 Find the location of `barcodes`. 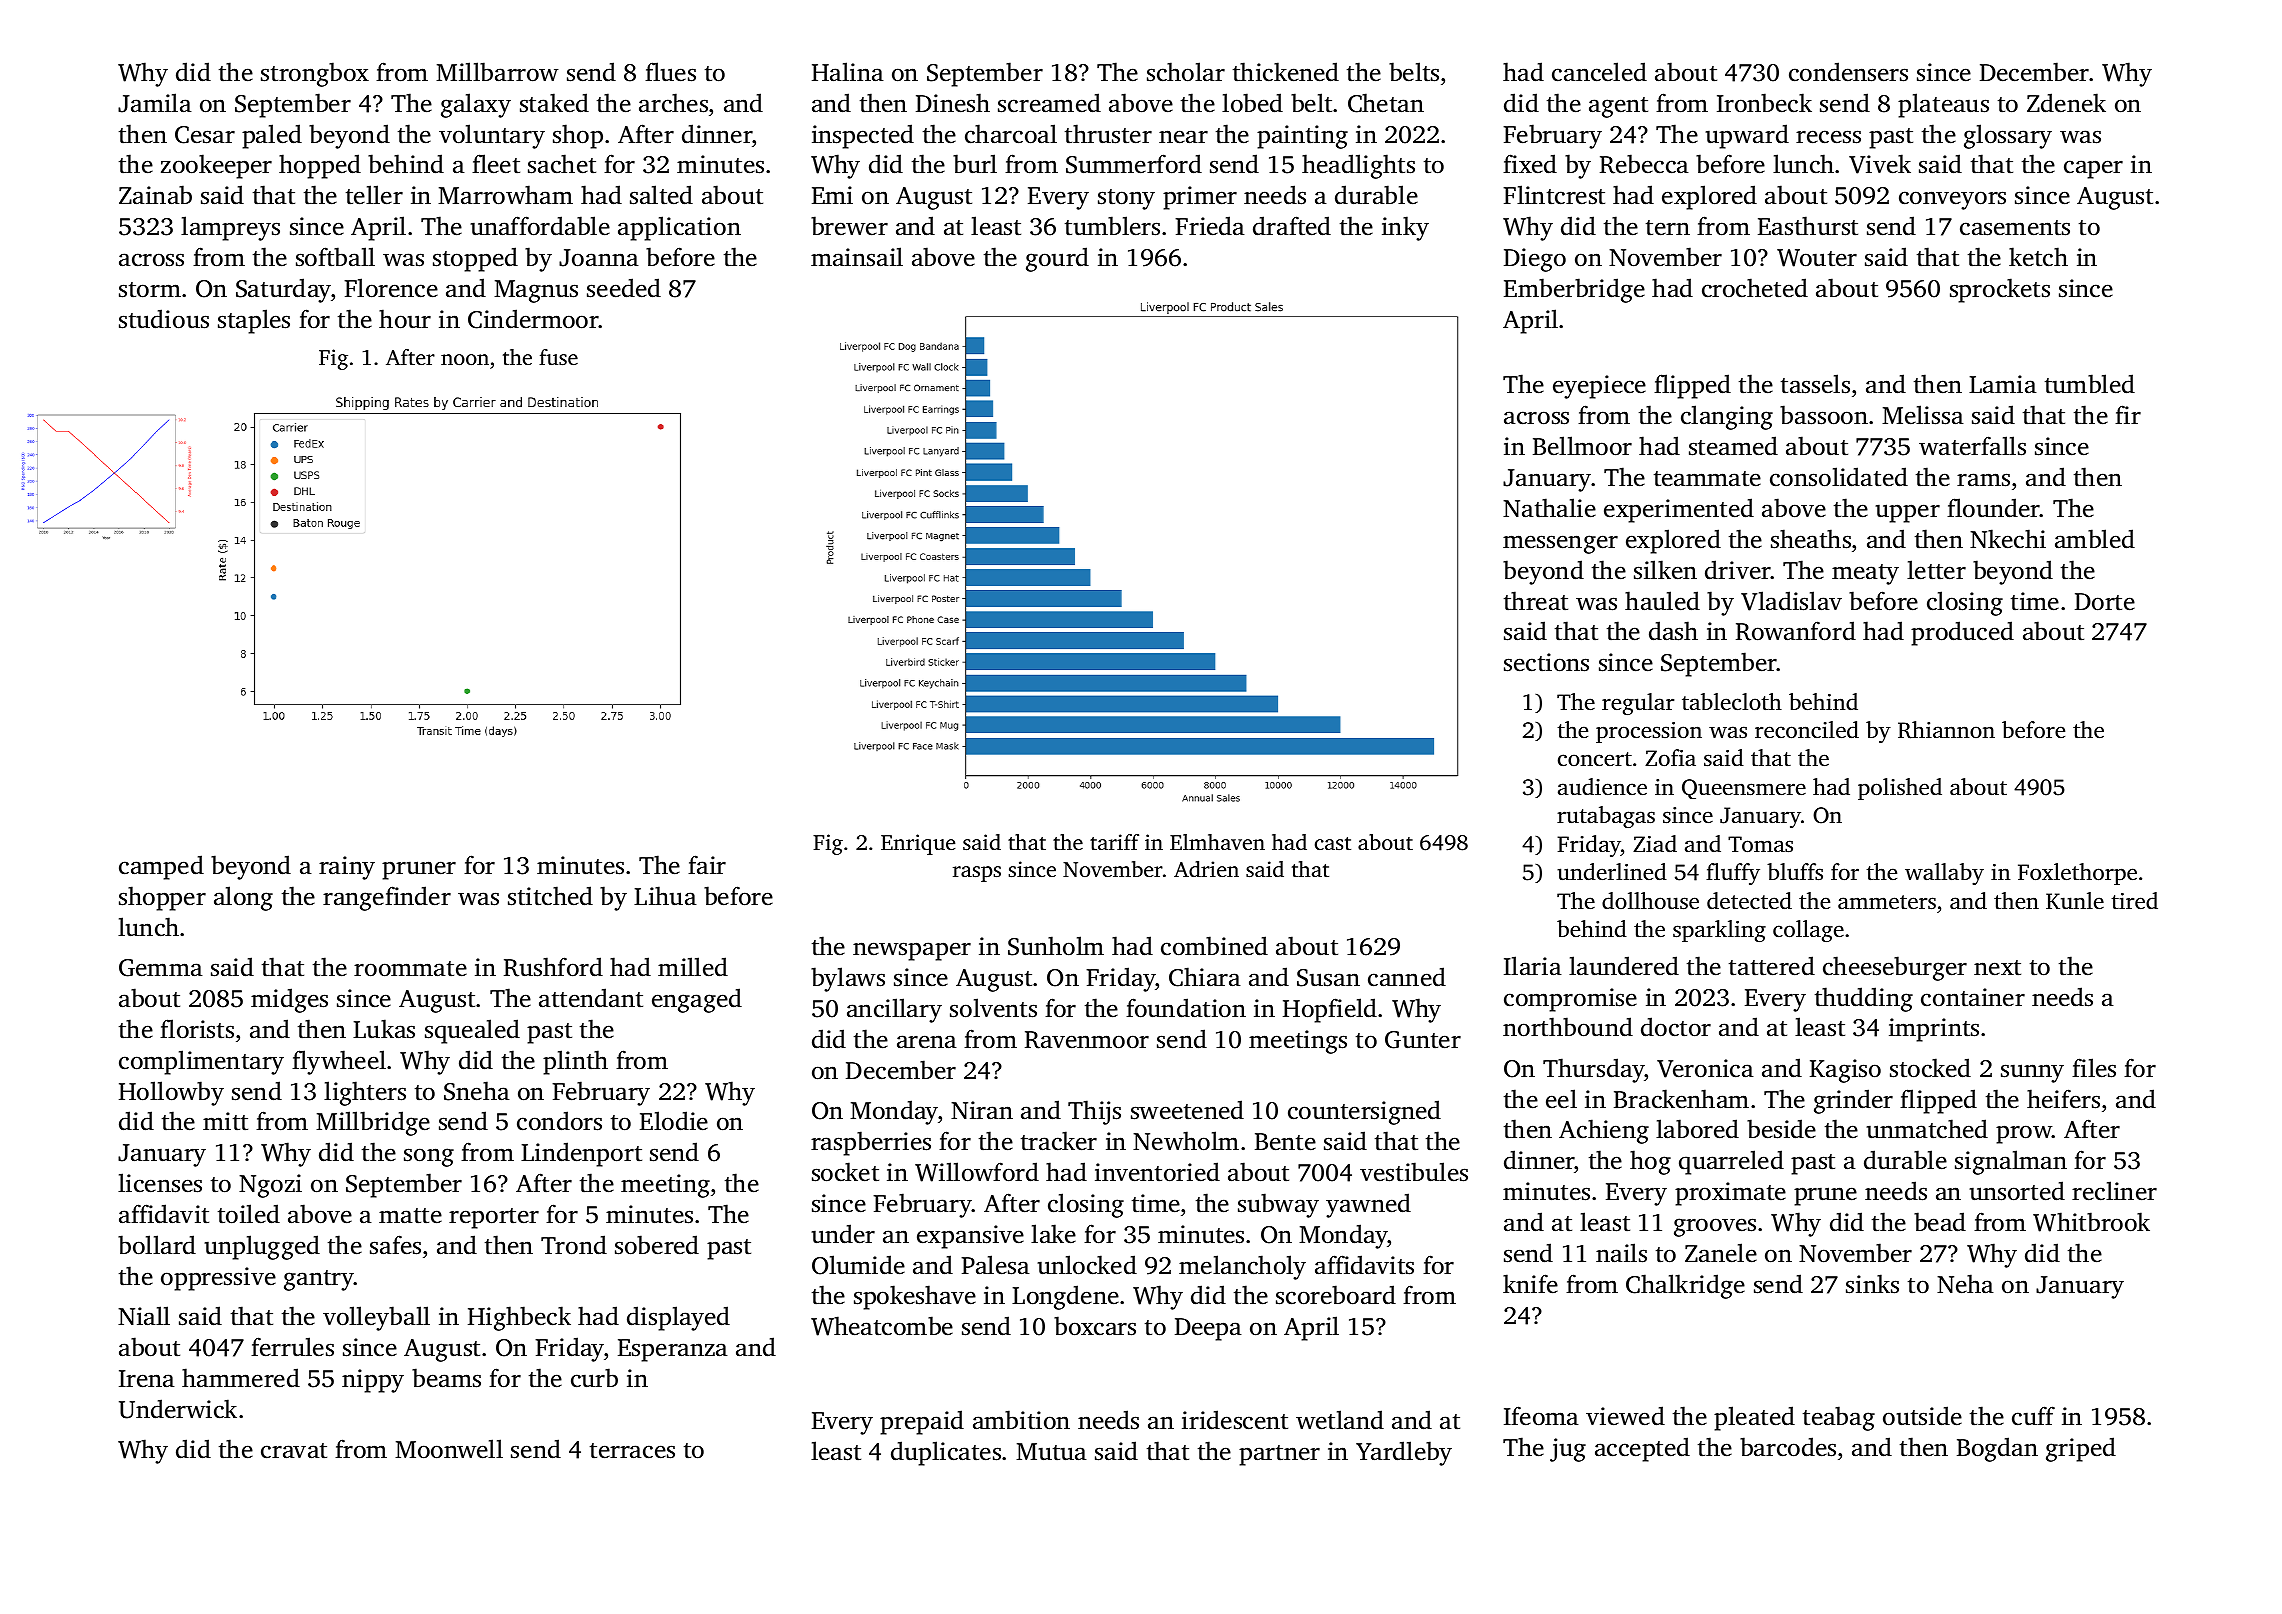

barcodes is located at coordinates (1788, 1447).
